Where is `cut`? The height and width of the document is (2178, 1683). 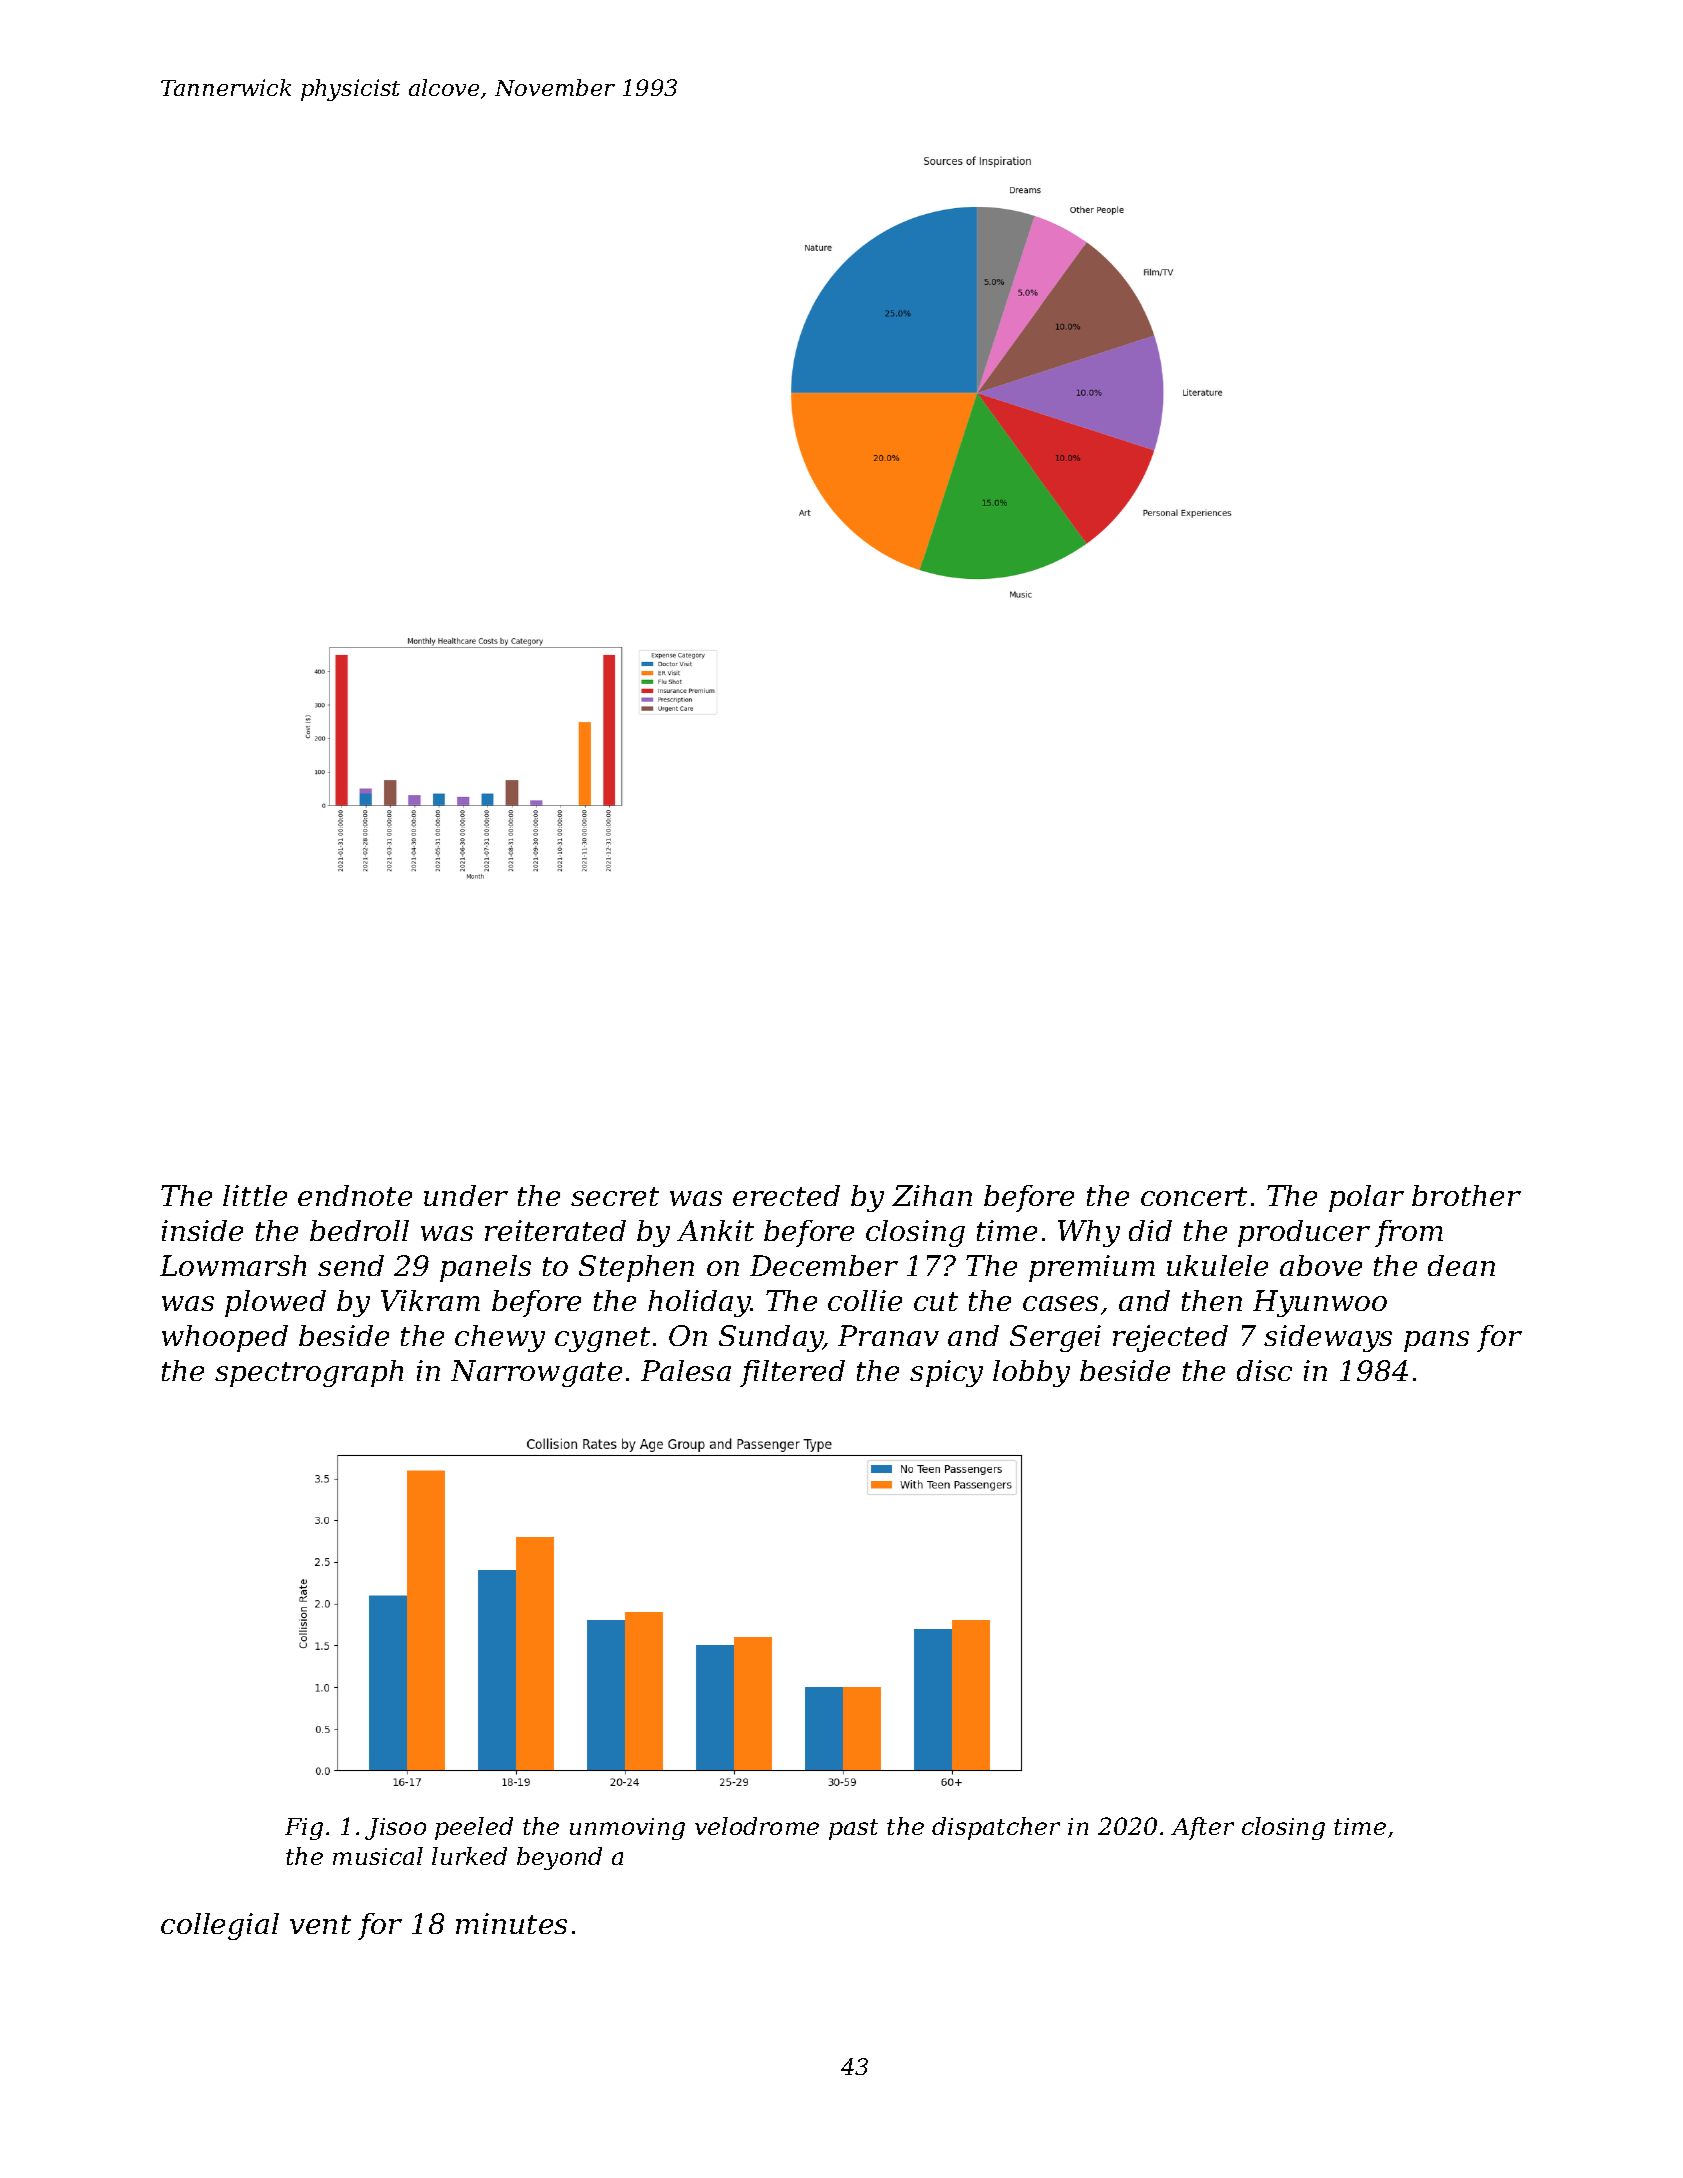 cut is located at coordinates (936, 1301).
